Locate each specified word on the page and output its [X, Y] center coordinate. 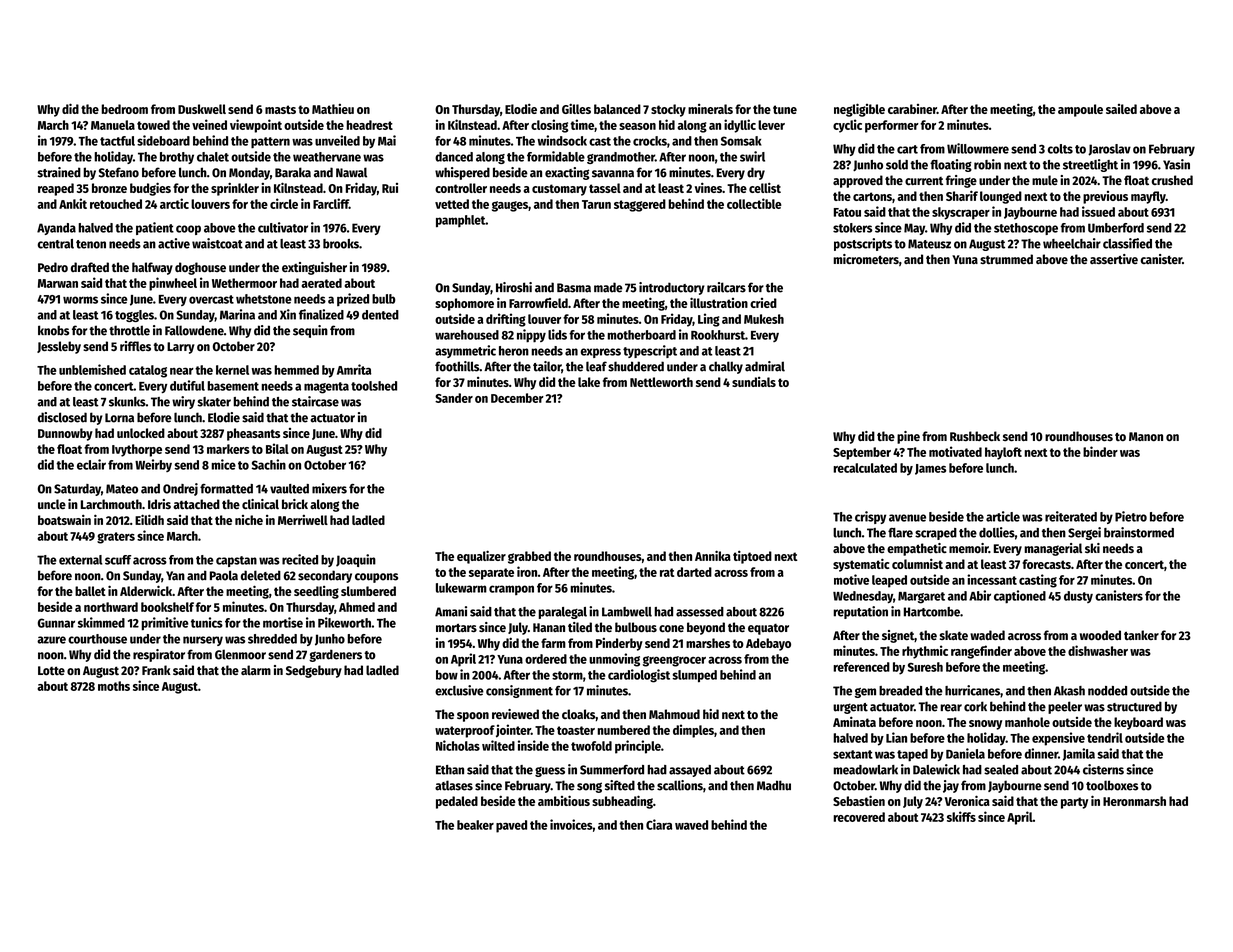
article [1003, 516]
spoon [473, 717]
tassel [605, 188]
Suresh [925, 667]
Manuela [113, 125]
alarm [256, 670]
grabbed [529, 557]
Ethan [450, 770]
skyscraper [961, 213]
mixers [329, 488]
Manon [1146, 436]
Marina [237, 314]
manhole [1027, 722]
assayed [690, 771]
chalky [726, 367]
